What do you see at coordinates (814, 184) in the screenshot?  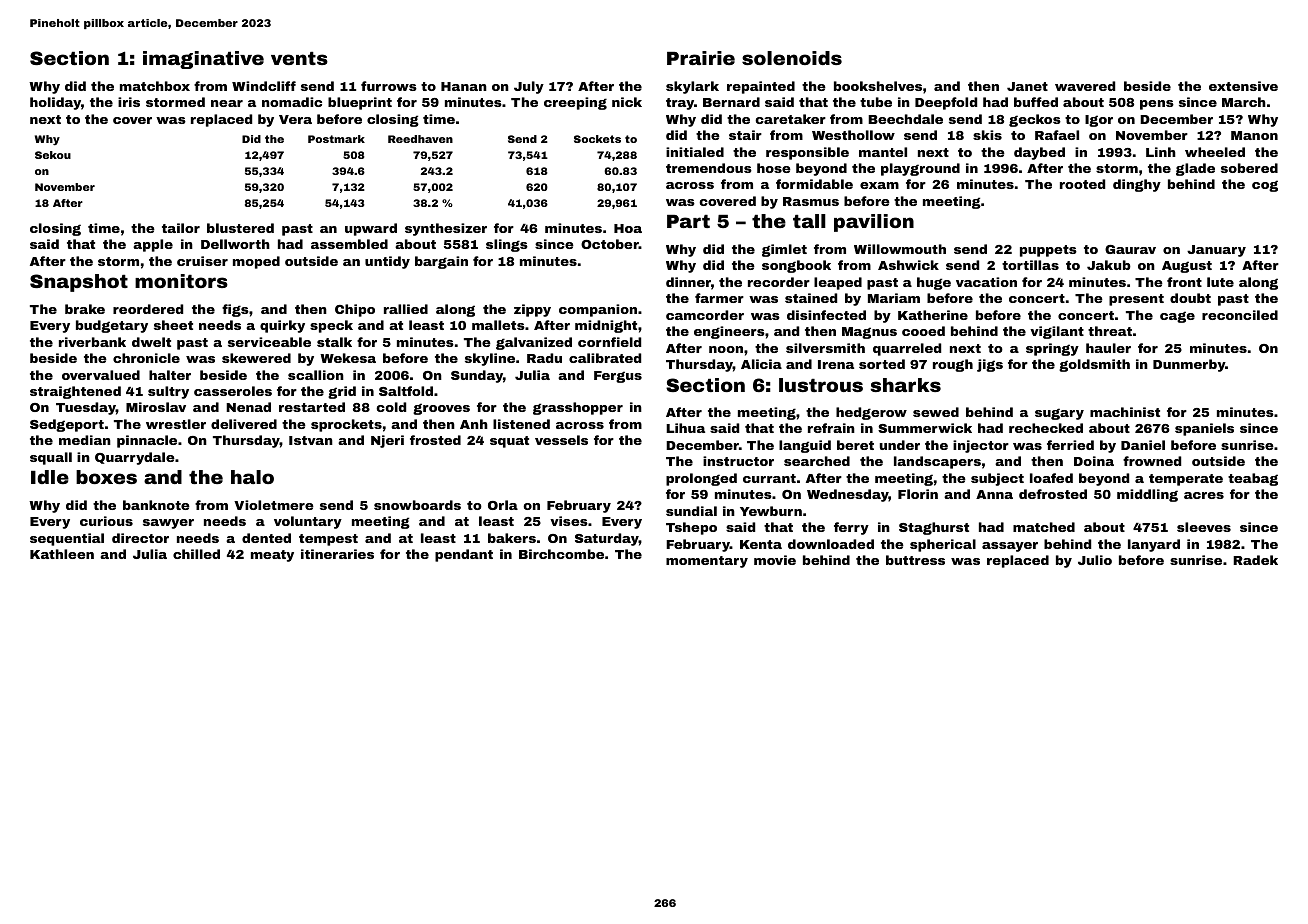 I see `formidable` at bounding box center [814, 184].
